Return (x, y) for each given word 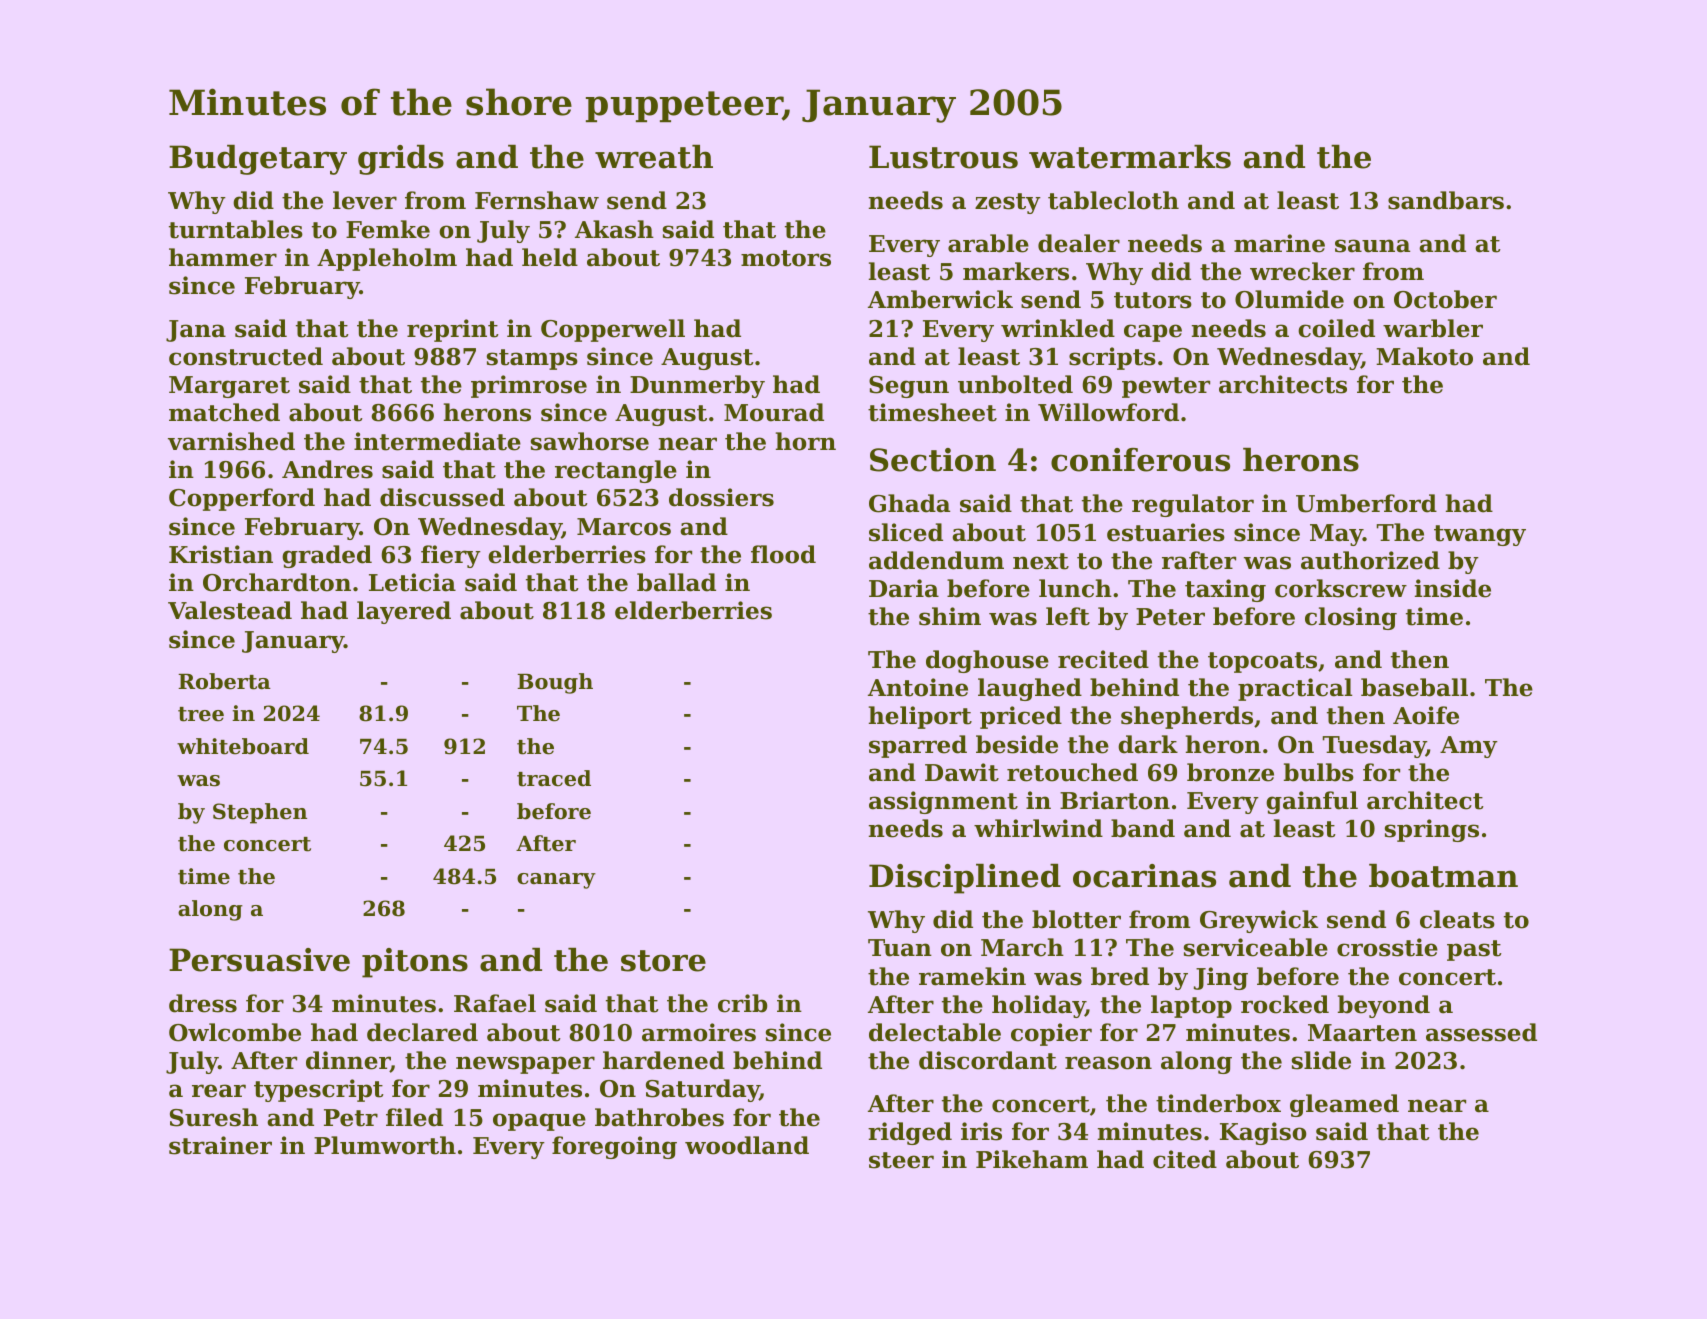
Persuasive (259, 960)
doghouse (987, 661)
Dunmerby (697, 386)
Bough (555, 683)
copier (1051, 1034)
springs (1432, 830)
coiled (1336, 328)
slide (1321, 1060)
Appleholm (387, 259)
